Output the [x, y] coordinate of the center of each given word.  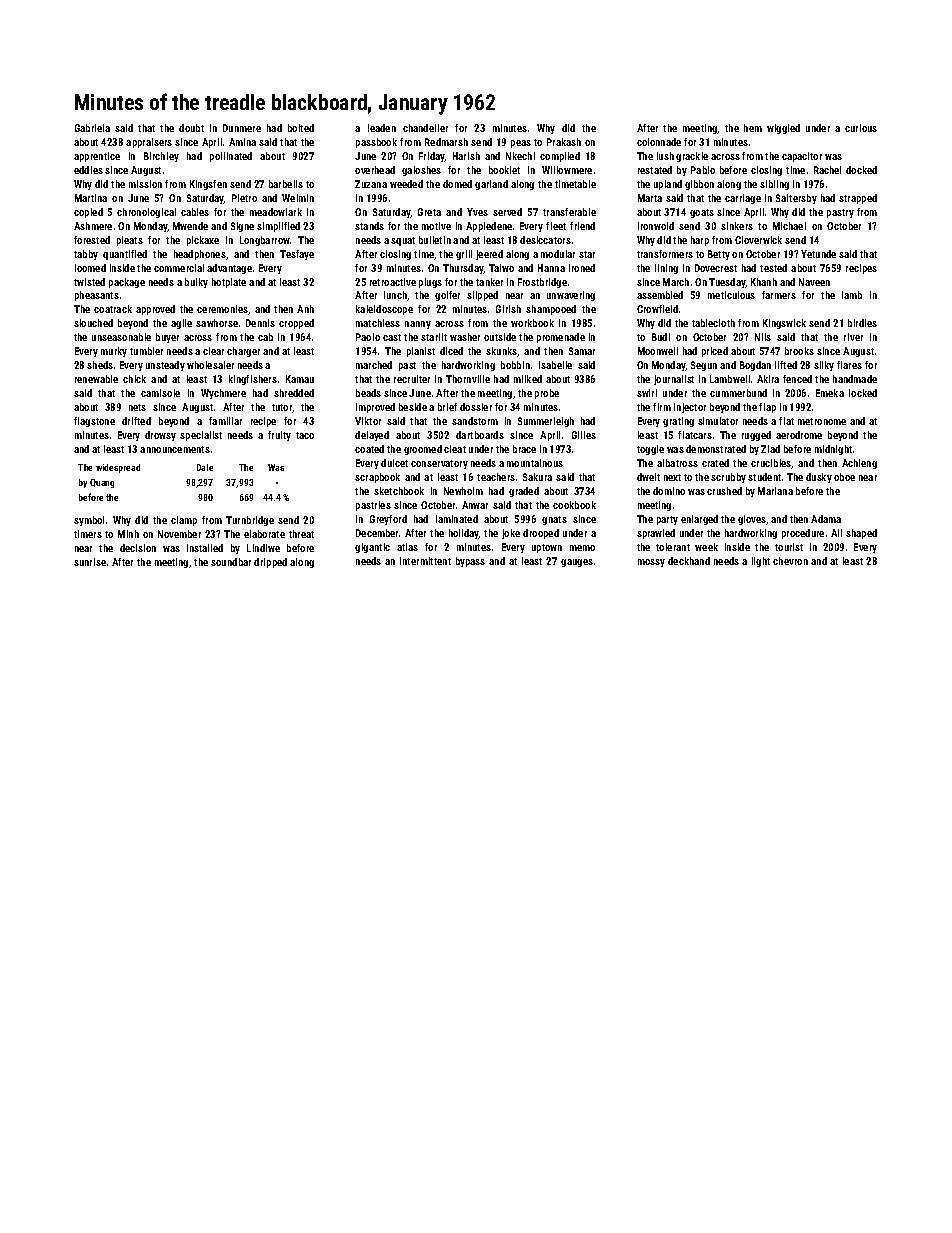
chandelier [425, 128]
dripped [270, 563]
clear [213, 351]
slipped [482, 296]
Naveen [814, 282]
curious [861, 128]
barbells [286, 184]
